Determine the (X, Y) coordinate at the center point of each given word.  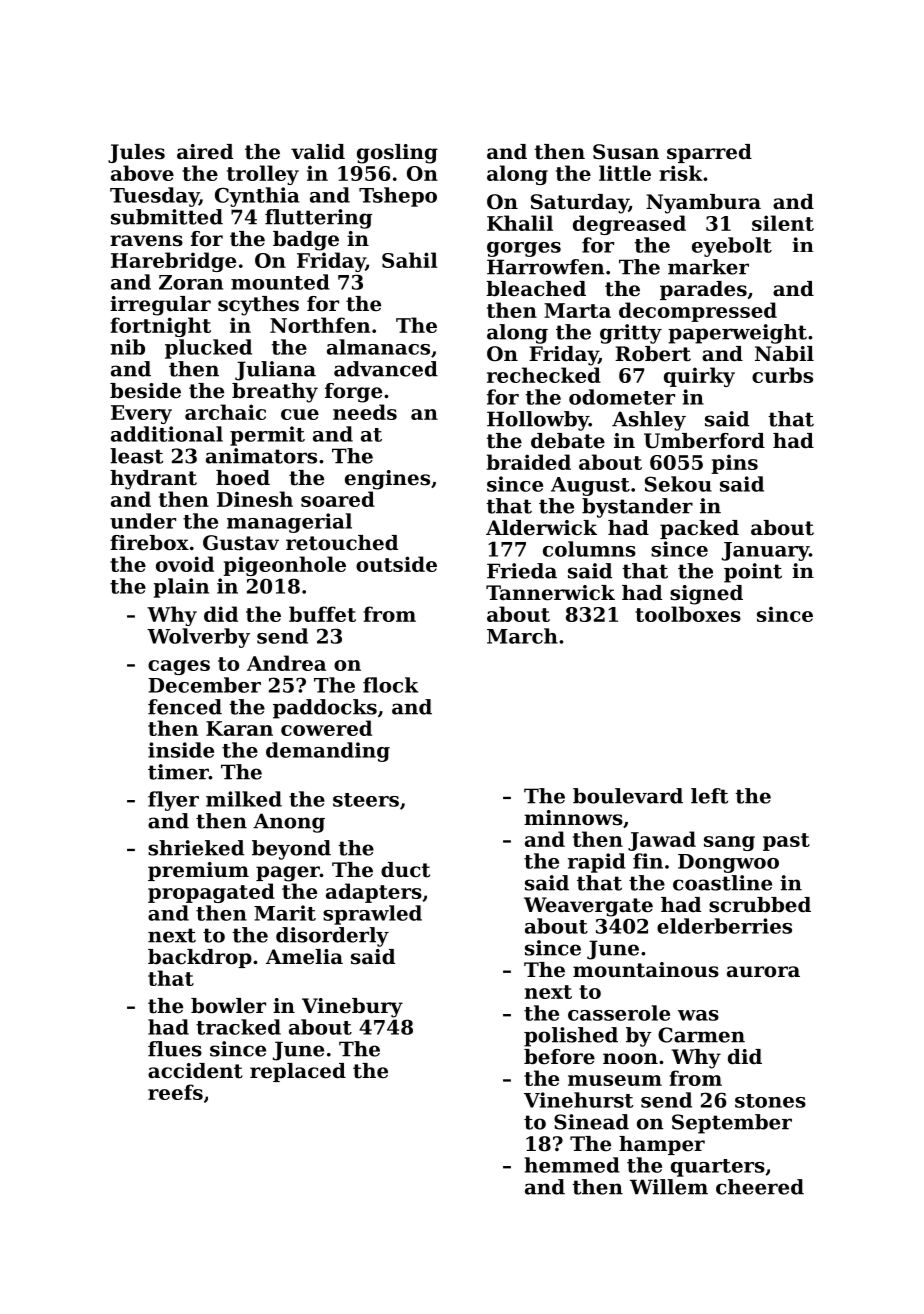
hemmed (572, 1165)
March (522, 636)
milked (244, 799)
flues (175, 1049)
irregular (160, 306)
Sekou (678, 484)
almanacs (378, 347)
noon (630, 1059)
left (709, 796)
